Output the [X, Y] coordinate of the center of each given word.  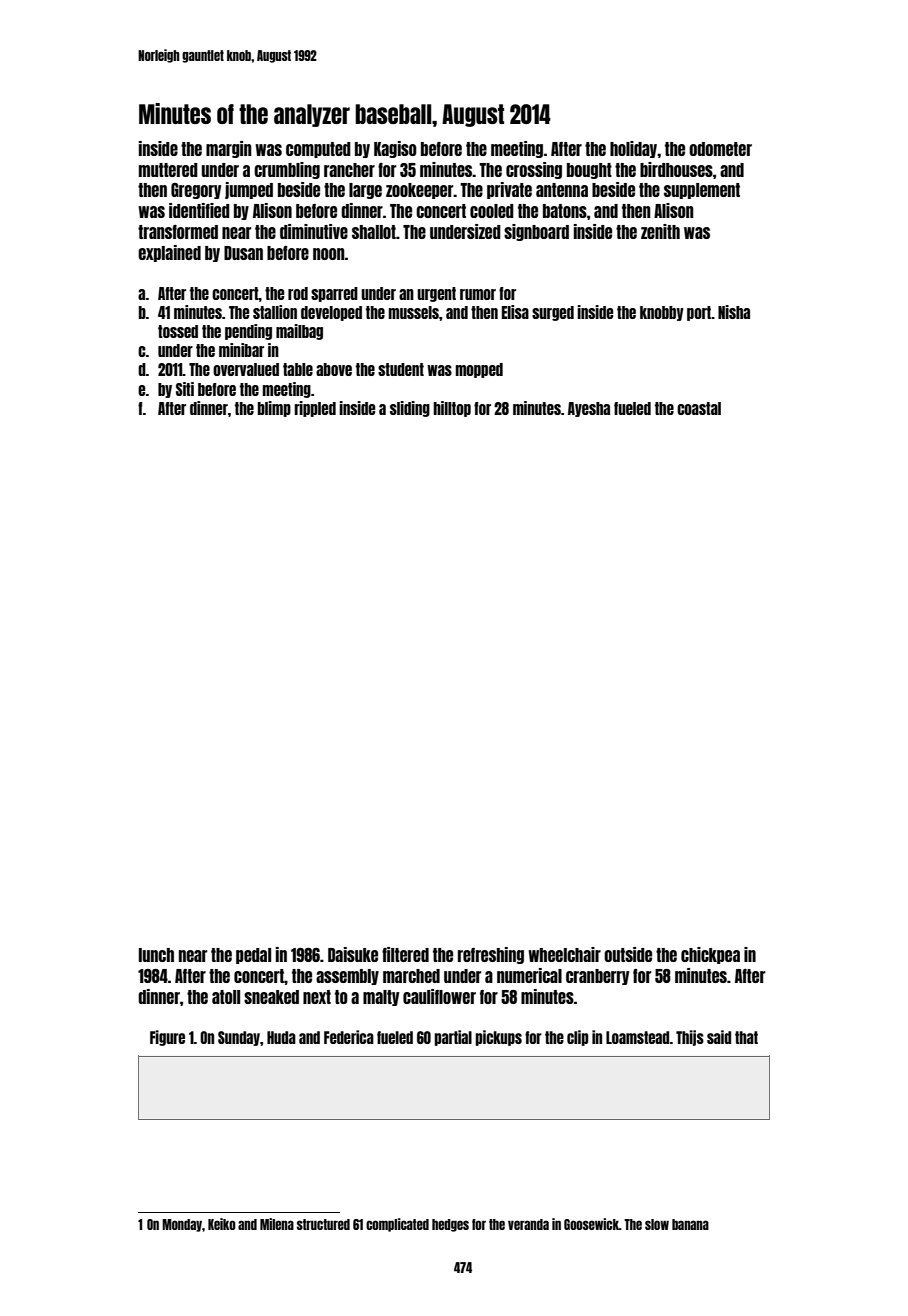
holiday [633, 149]
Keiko [222, 1224]
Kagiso [395, 149]
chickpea [710, 955]
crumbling [287, 170]
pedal [253, 956]
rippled [315, 409]
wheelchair [564, 954]
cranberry [597, 977]
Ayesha [589, 409]
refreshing [491, 955]
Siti [185, 389]
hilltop [452, 409]
